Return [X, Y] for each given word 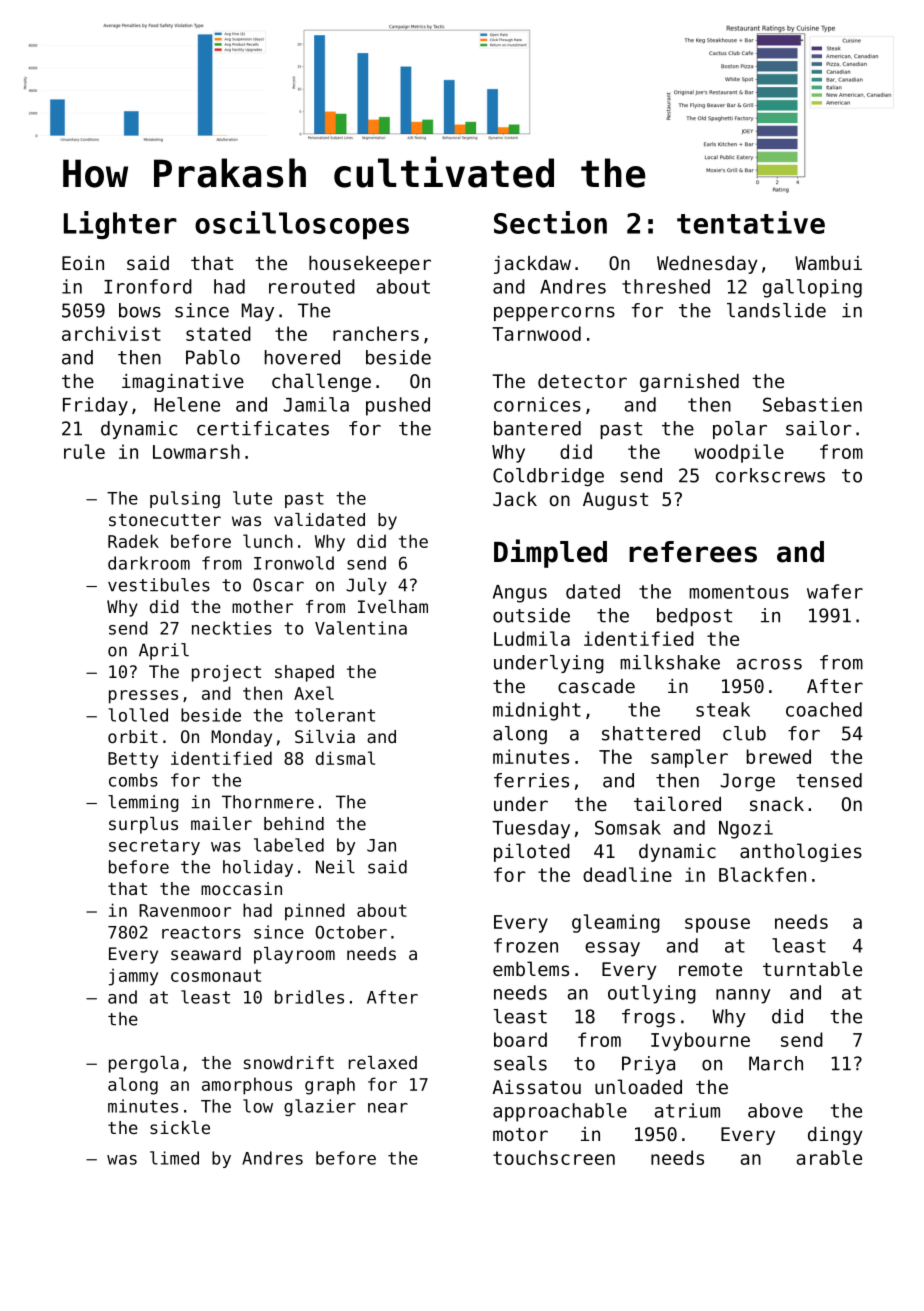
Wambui [828, 263]
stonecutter [165, 520]
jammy [133, 977]
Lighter [120, 225]
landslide [776, 310]
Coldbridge [548, 477]
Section [550, 222]
